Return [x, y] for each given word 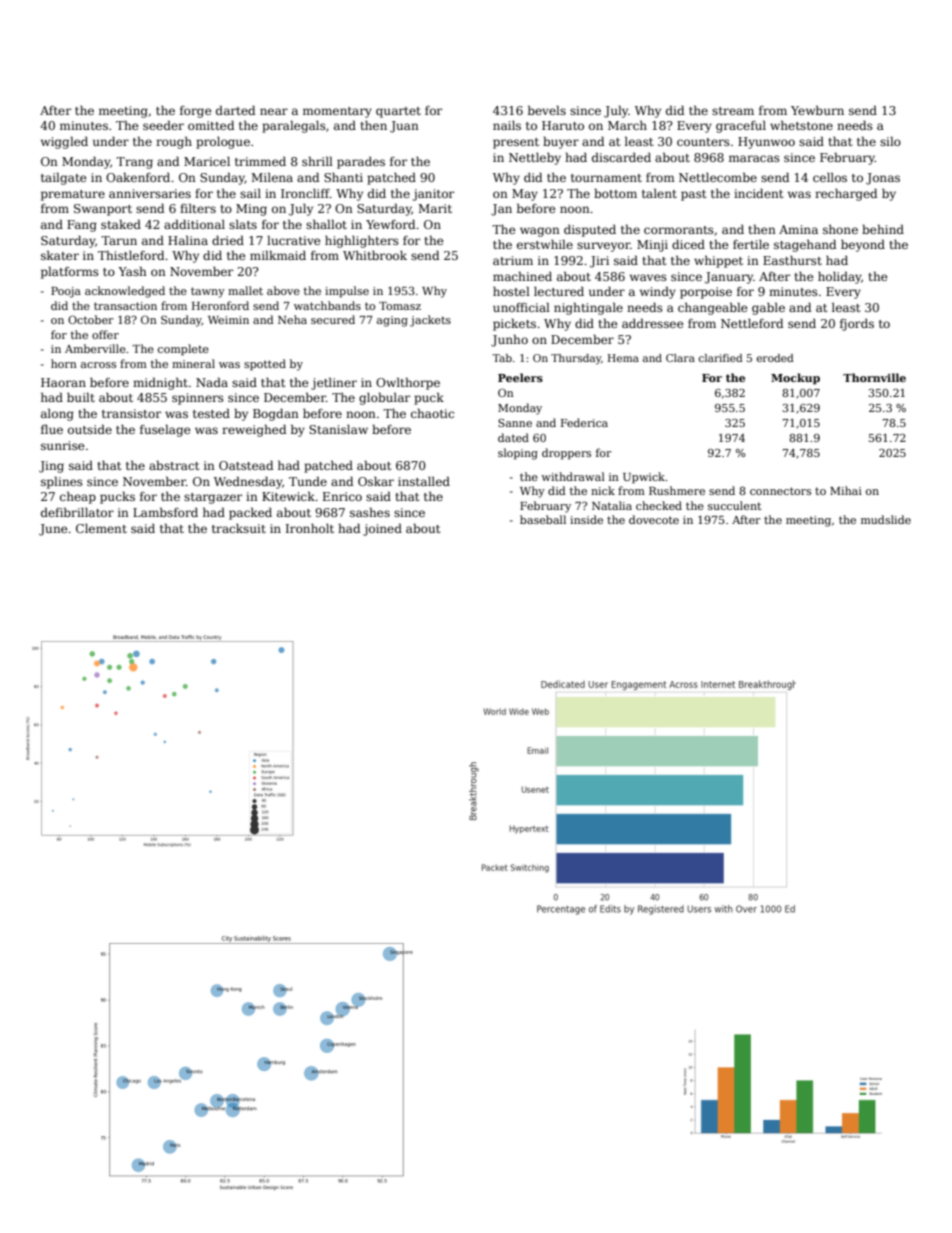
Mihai [846, 490]
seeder [163, 125]
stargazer [213, 498]
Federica [584, 422]
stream [733, 111]
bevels [547, 110]
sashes [370, 512]
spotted [265, 365]
